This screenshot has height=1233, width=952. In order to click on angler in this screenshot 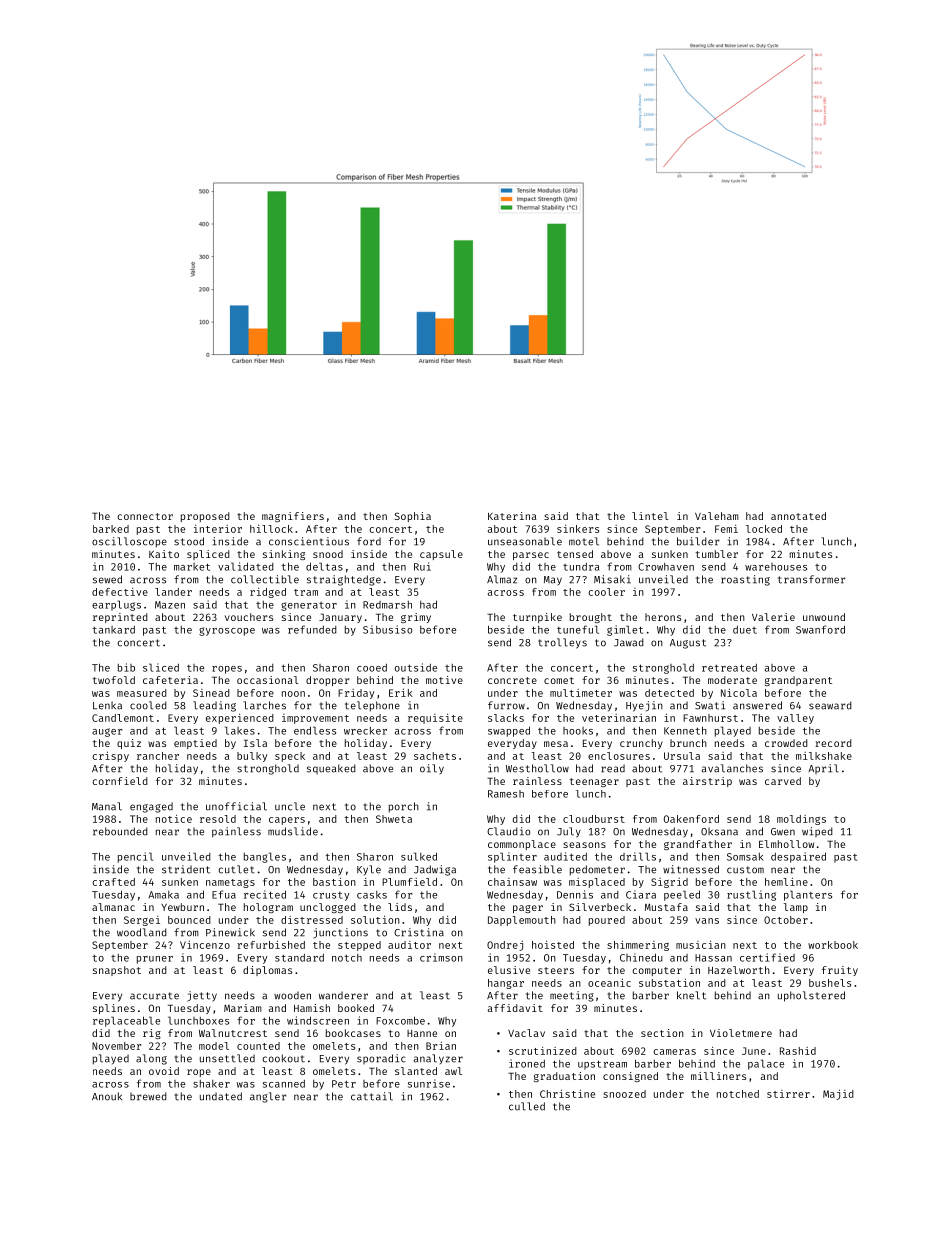, I will do `click(268, 1097)`.
